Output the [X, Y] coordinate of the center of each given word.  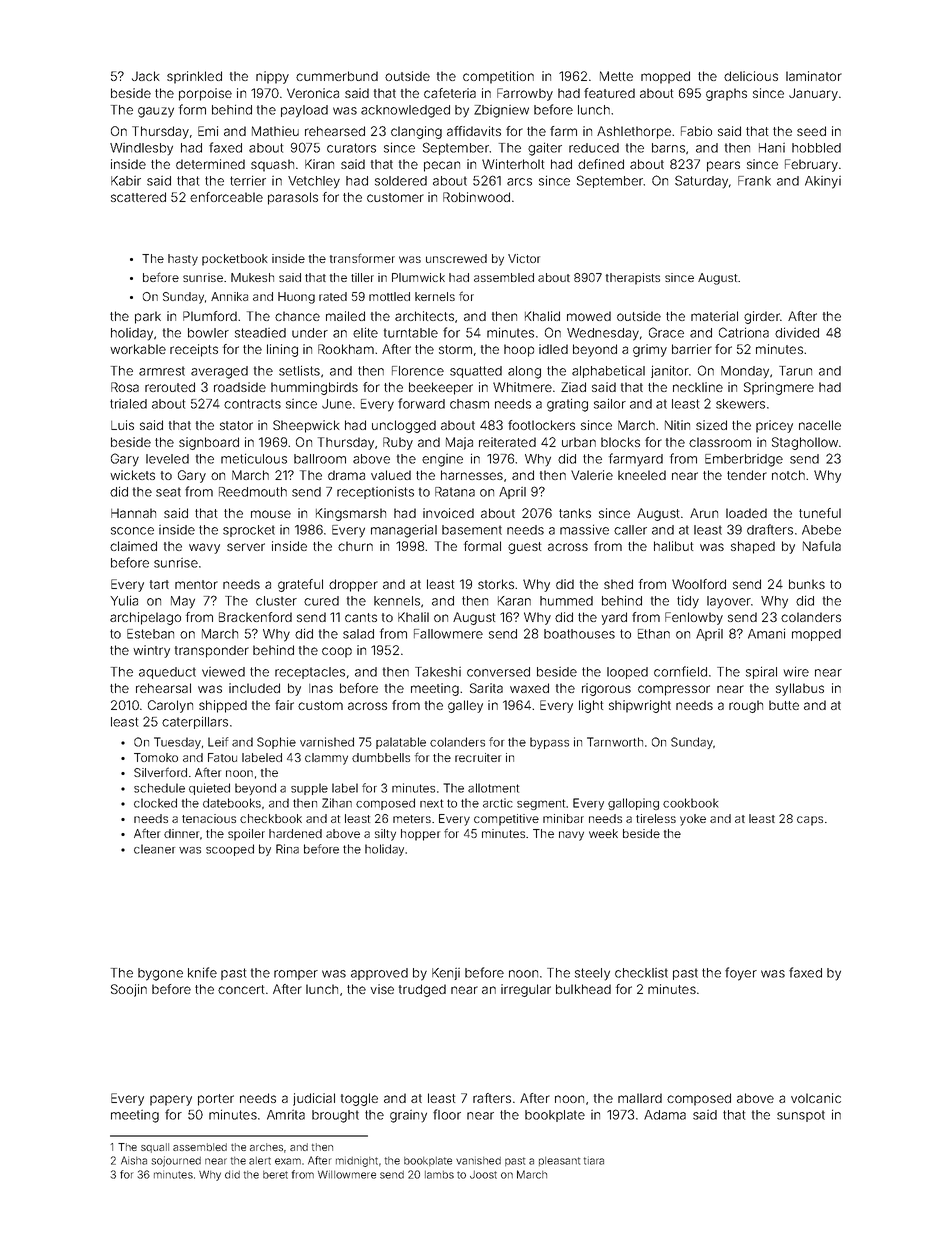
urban [579, 442]
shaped [753, 547]
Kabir [126, 181]
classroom [720, 442]
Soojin [129, 990]
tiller [362, 277]
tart [159, 584]
